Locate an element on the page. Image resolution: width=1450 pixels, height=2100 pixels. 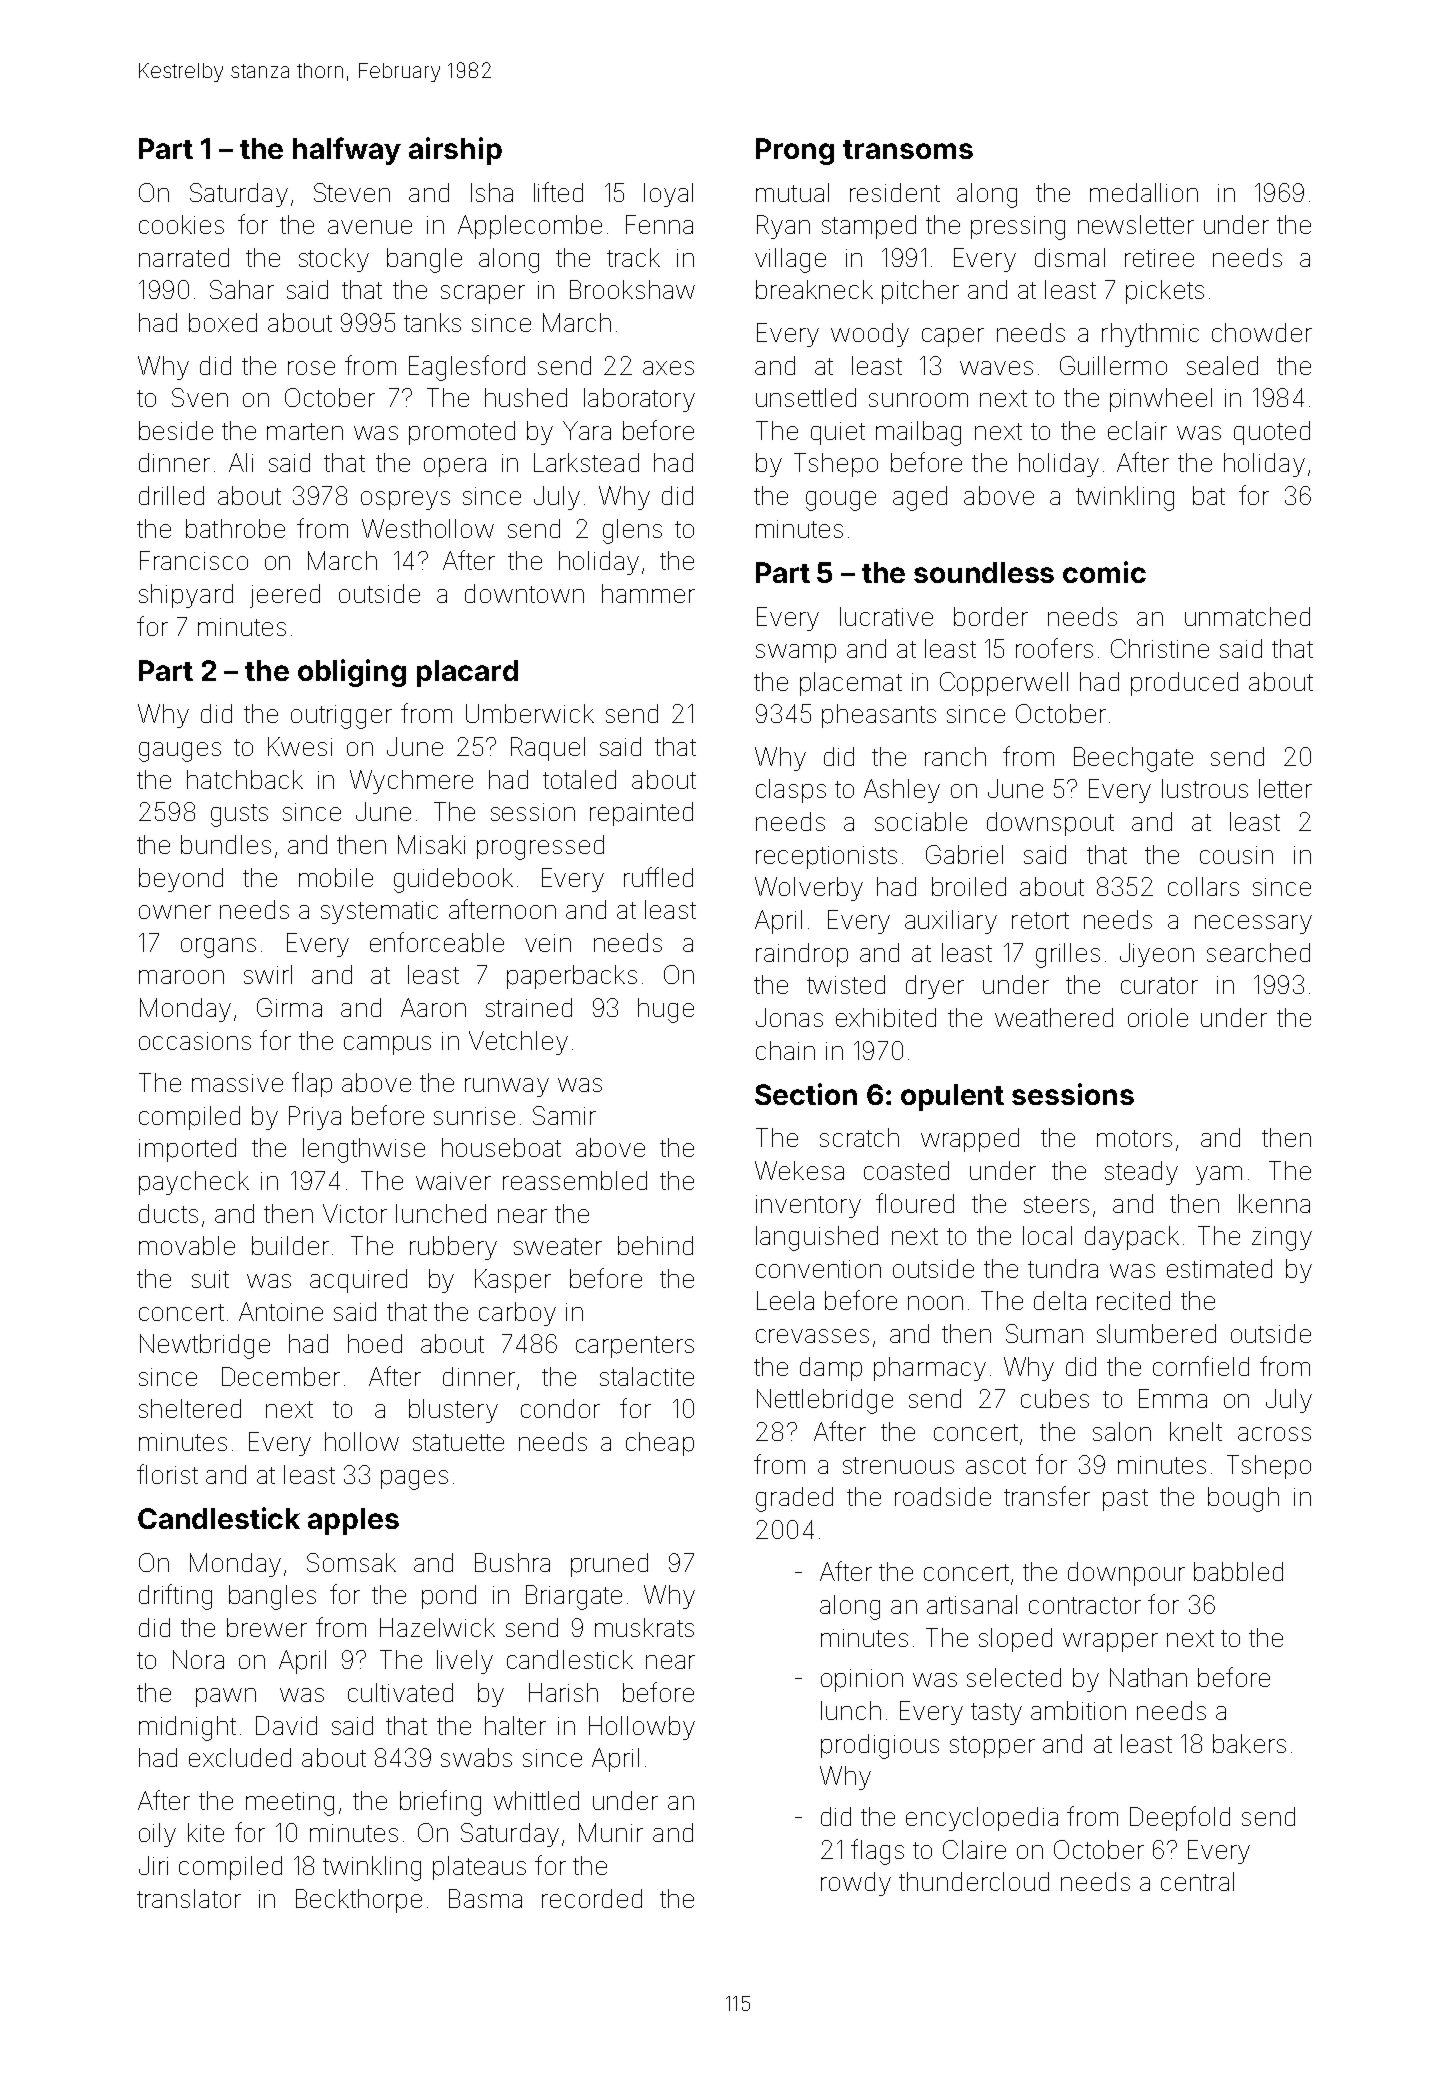
medallion is located at coordinates (1144, 192).
